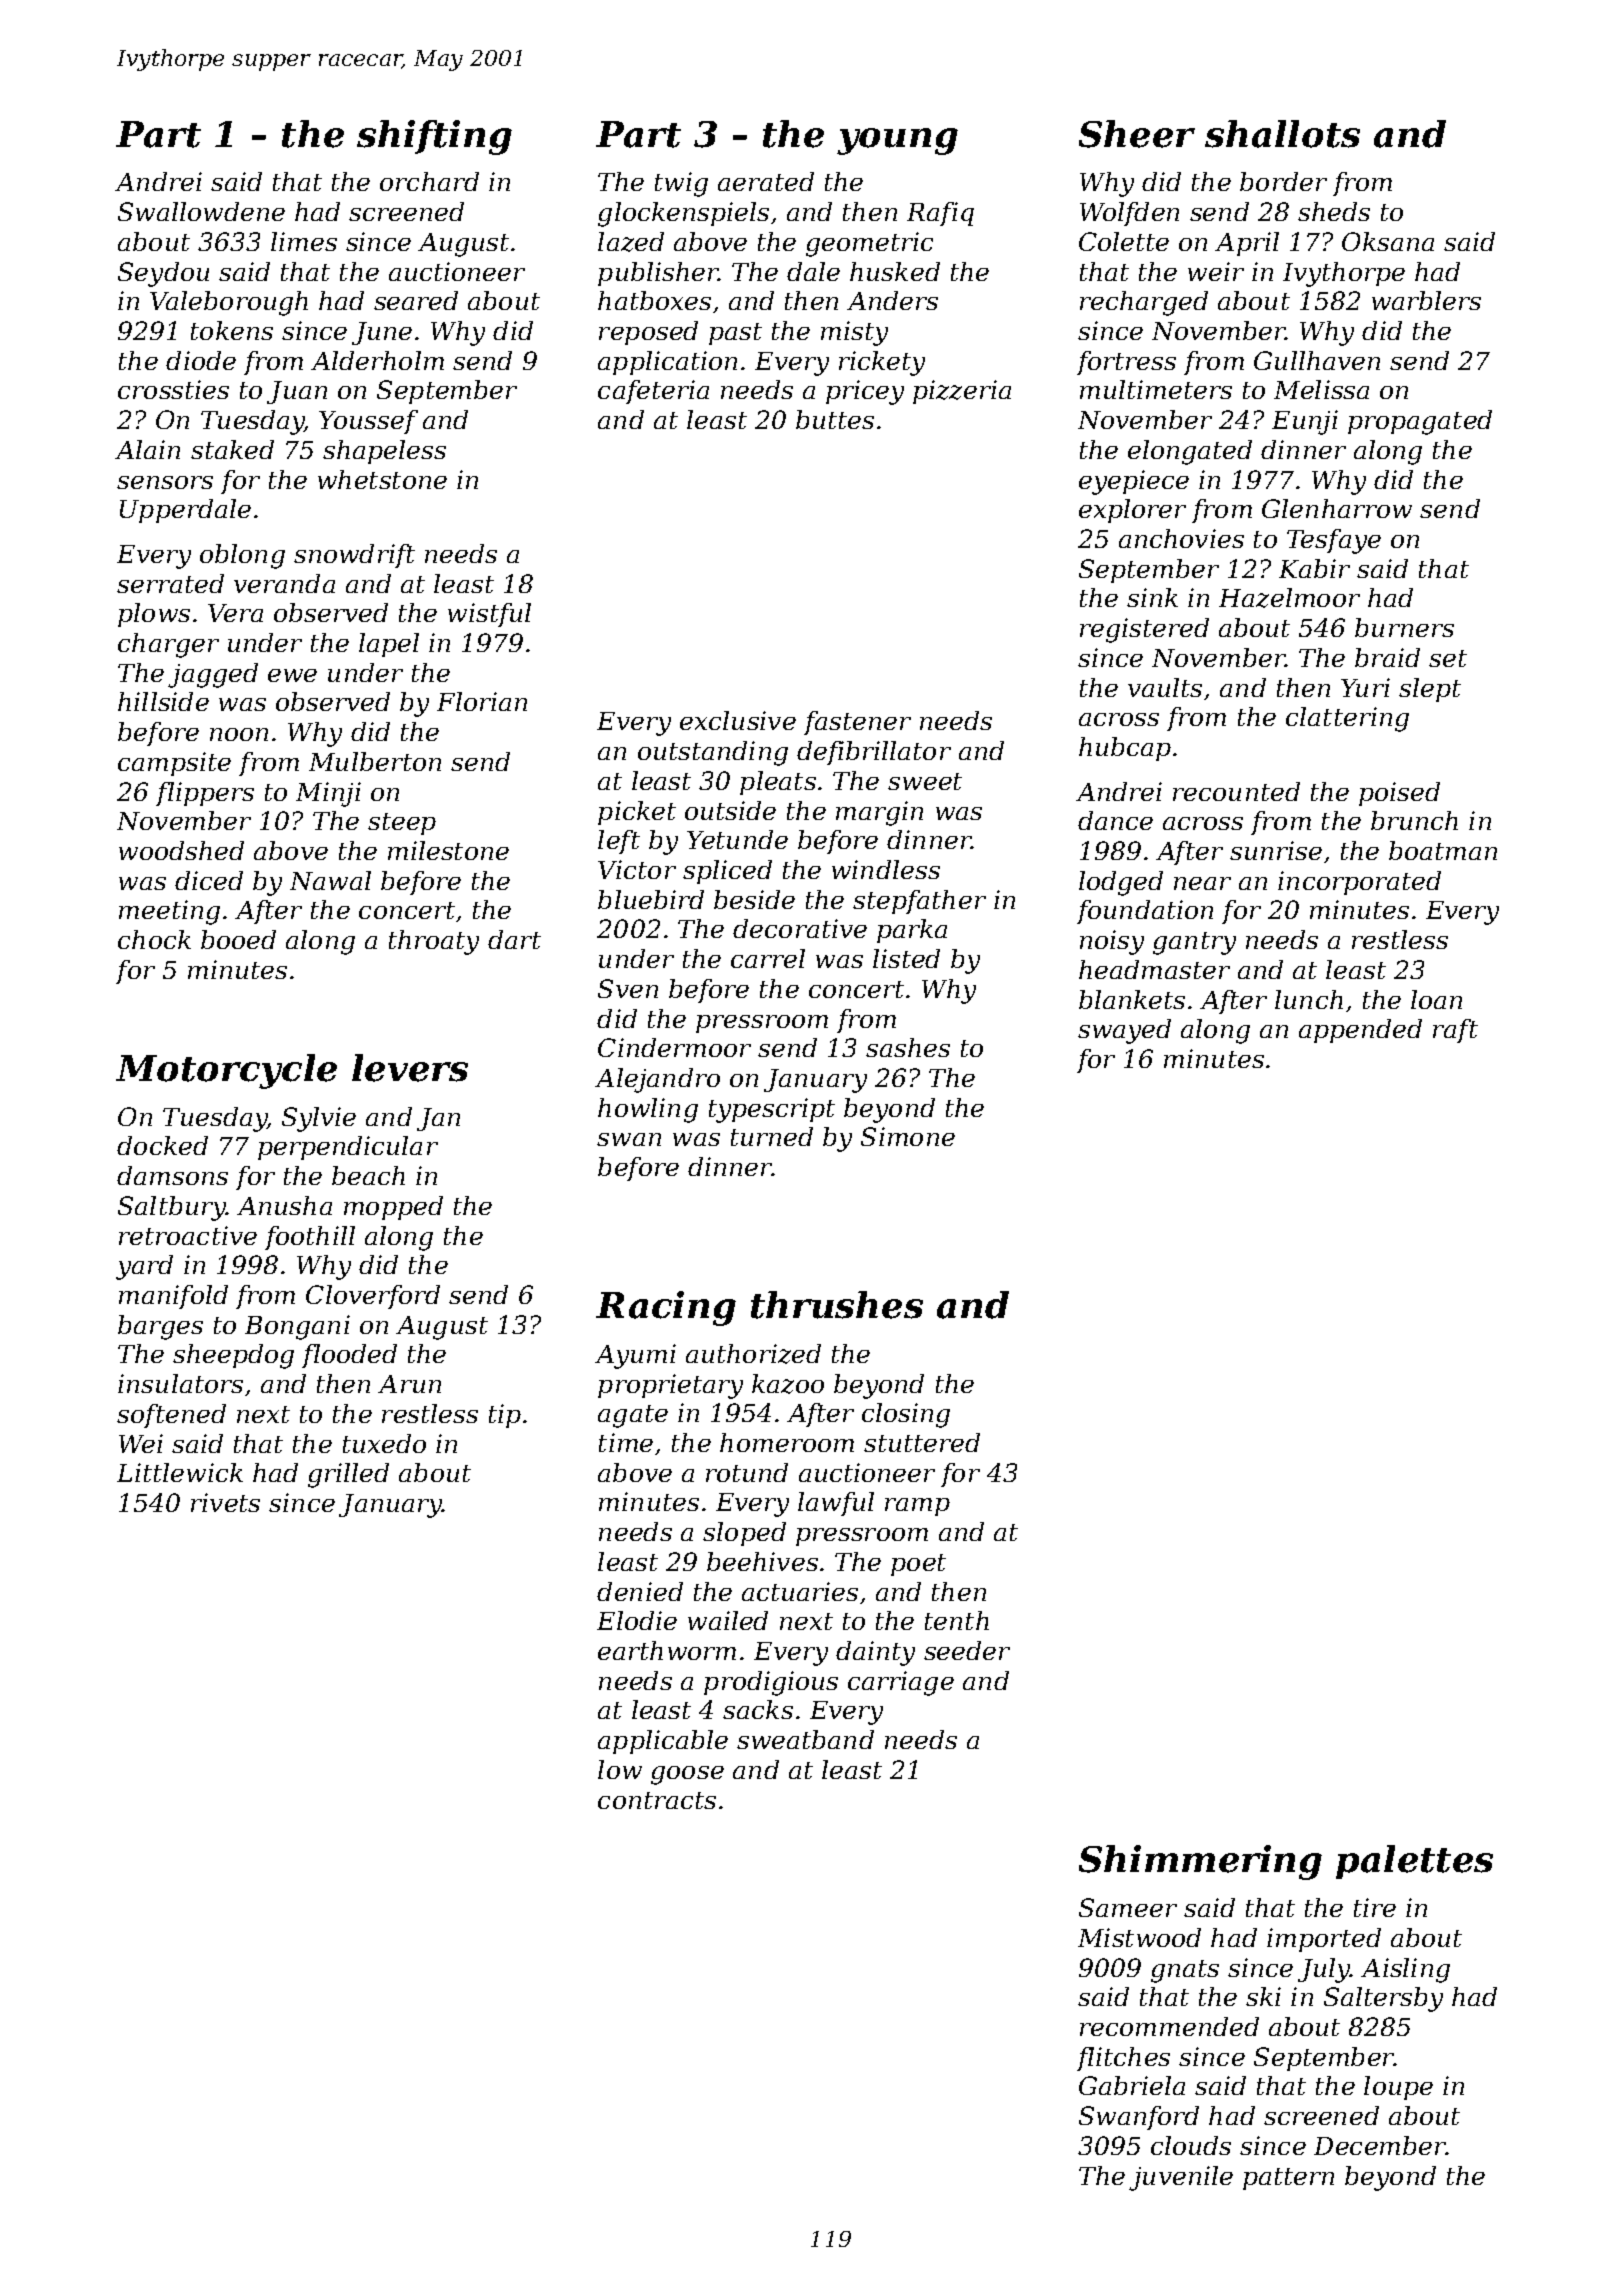  I want to click on shifting, so click(434, 137).
